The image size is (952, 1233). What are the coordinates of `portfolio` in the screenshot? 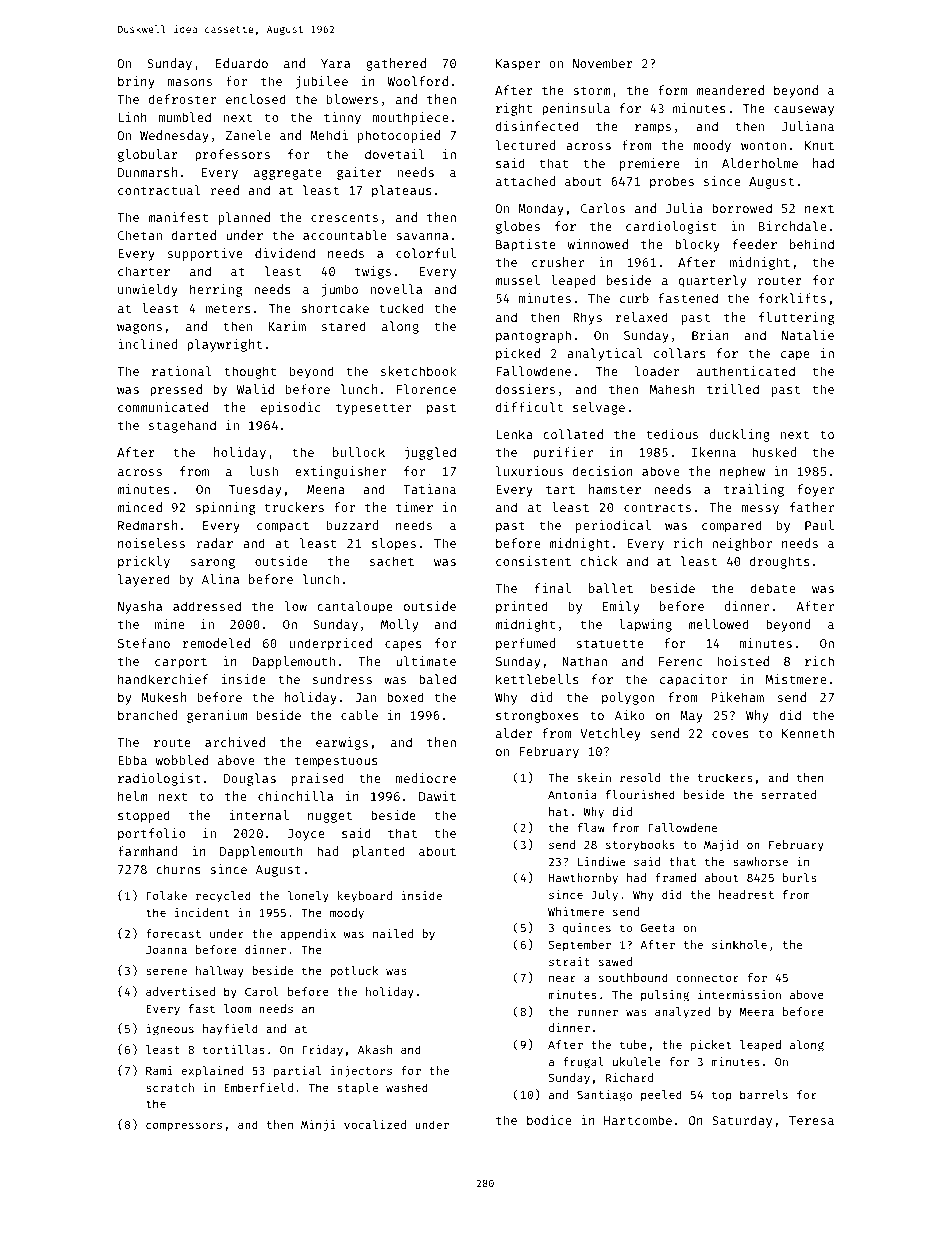 It's located at (151, 834).
